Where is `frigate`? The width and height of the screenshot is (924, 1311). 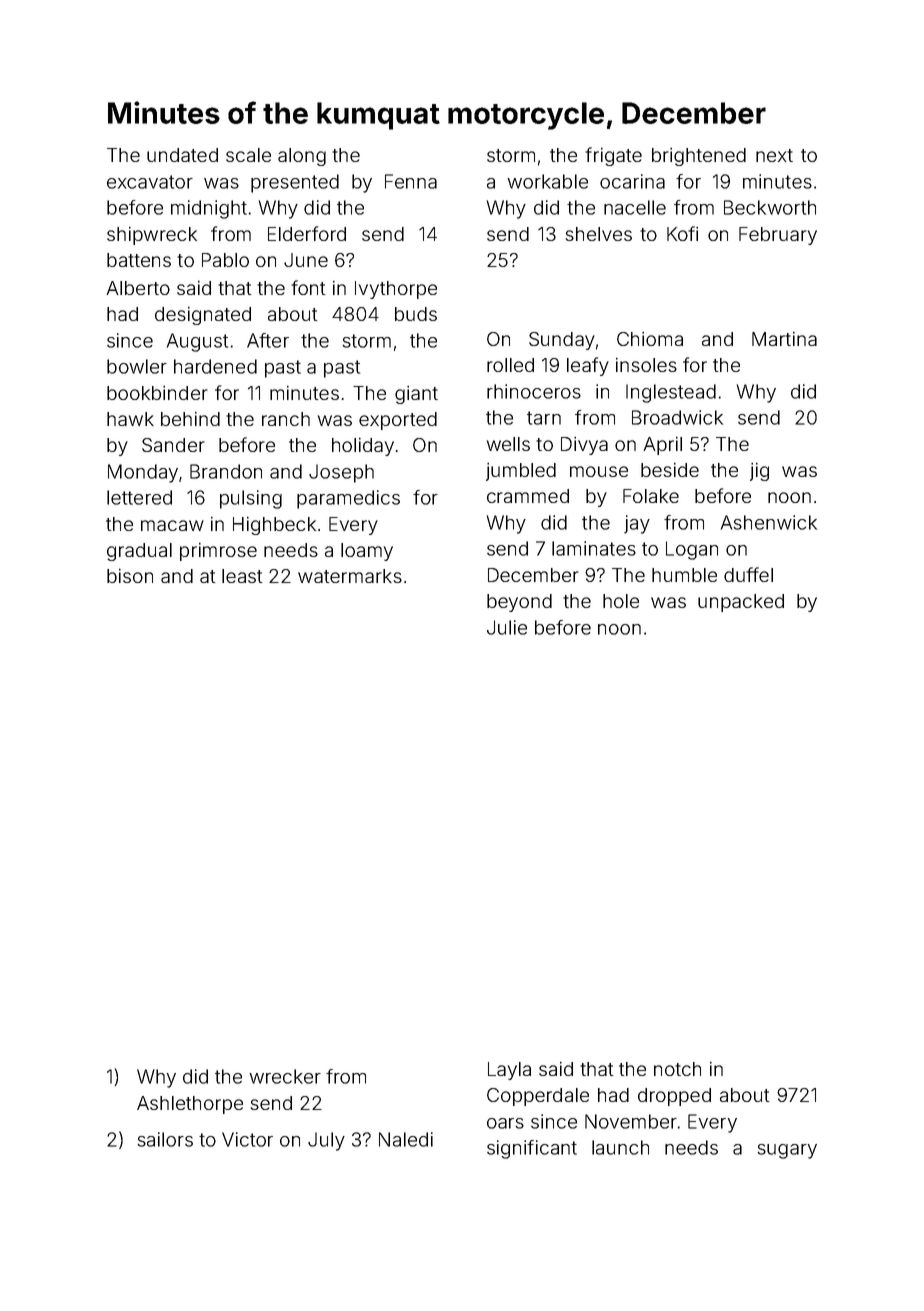 frigate is located at coordinates (613, 156).
